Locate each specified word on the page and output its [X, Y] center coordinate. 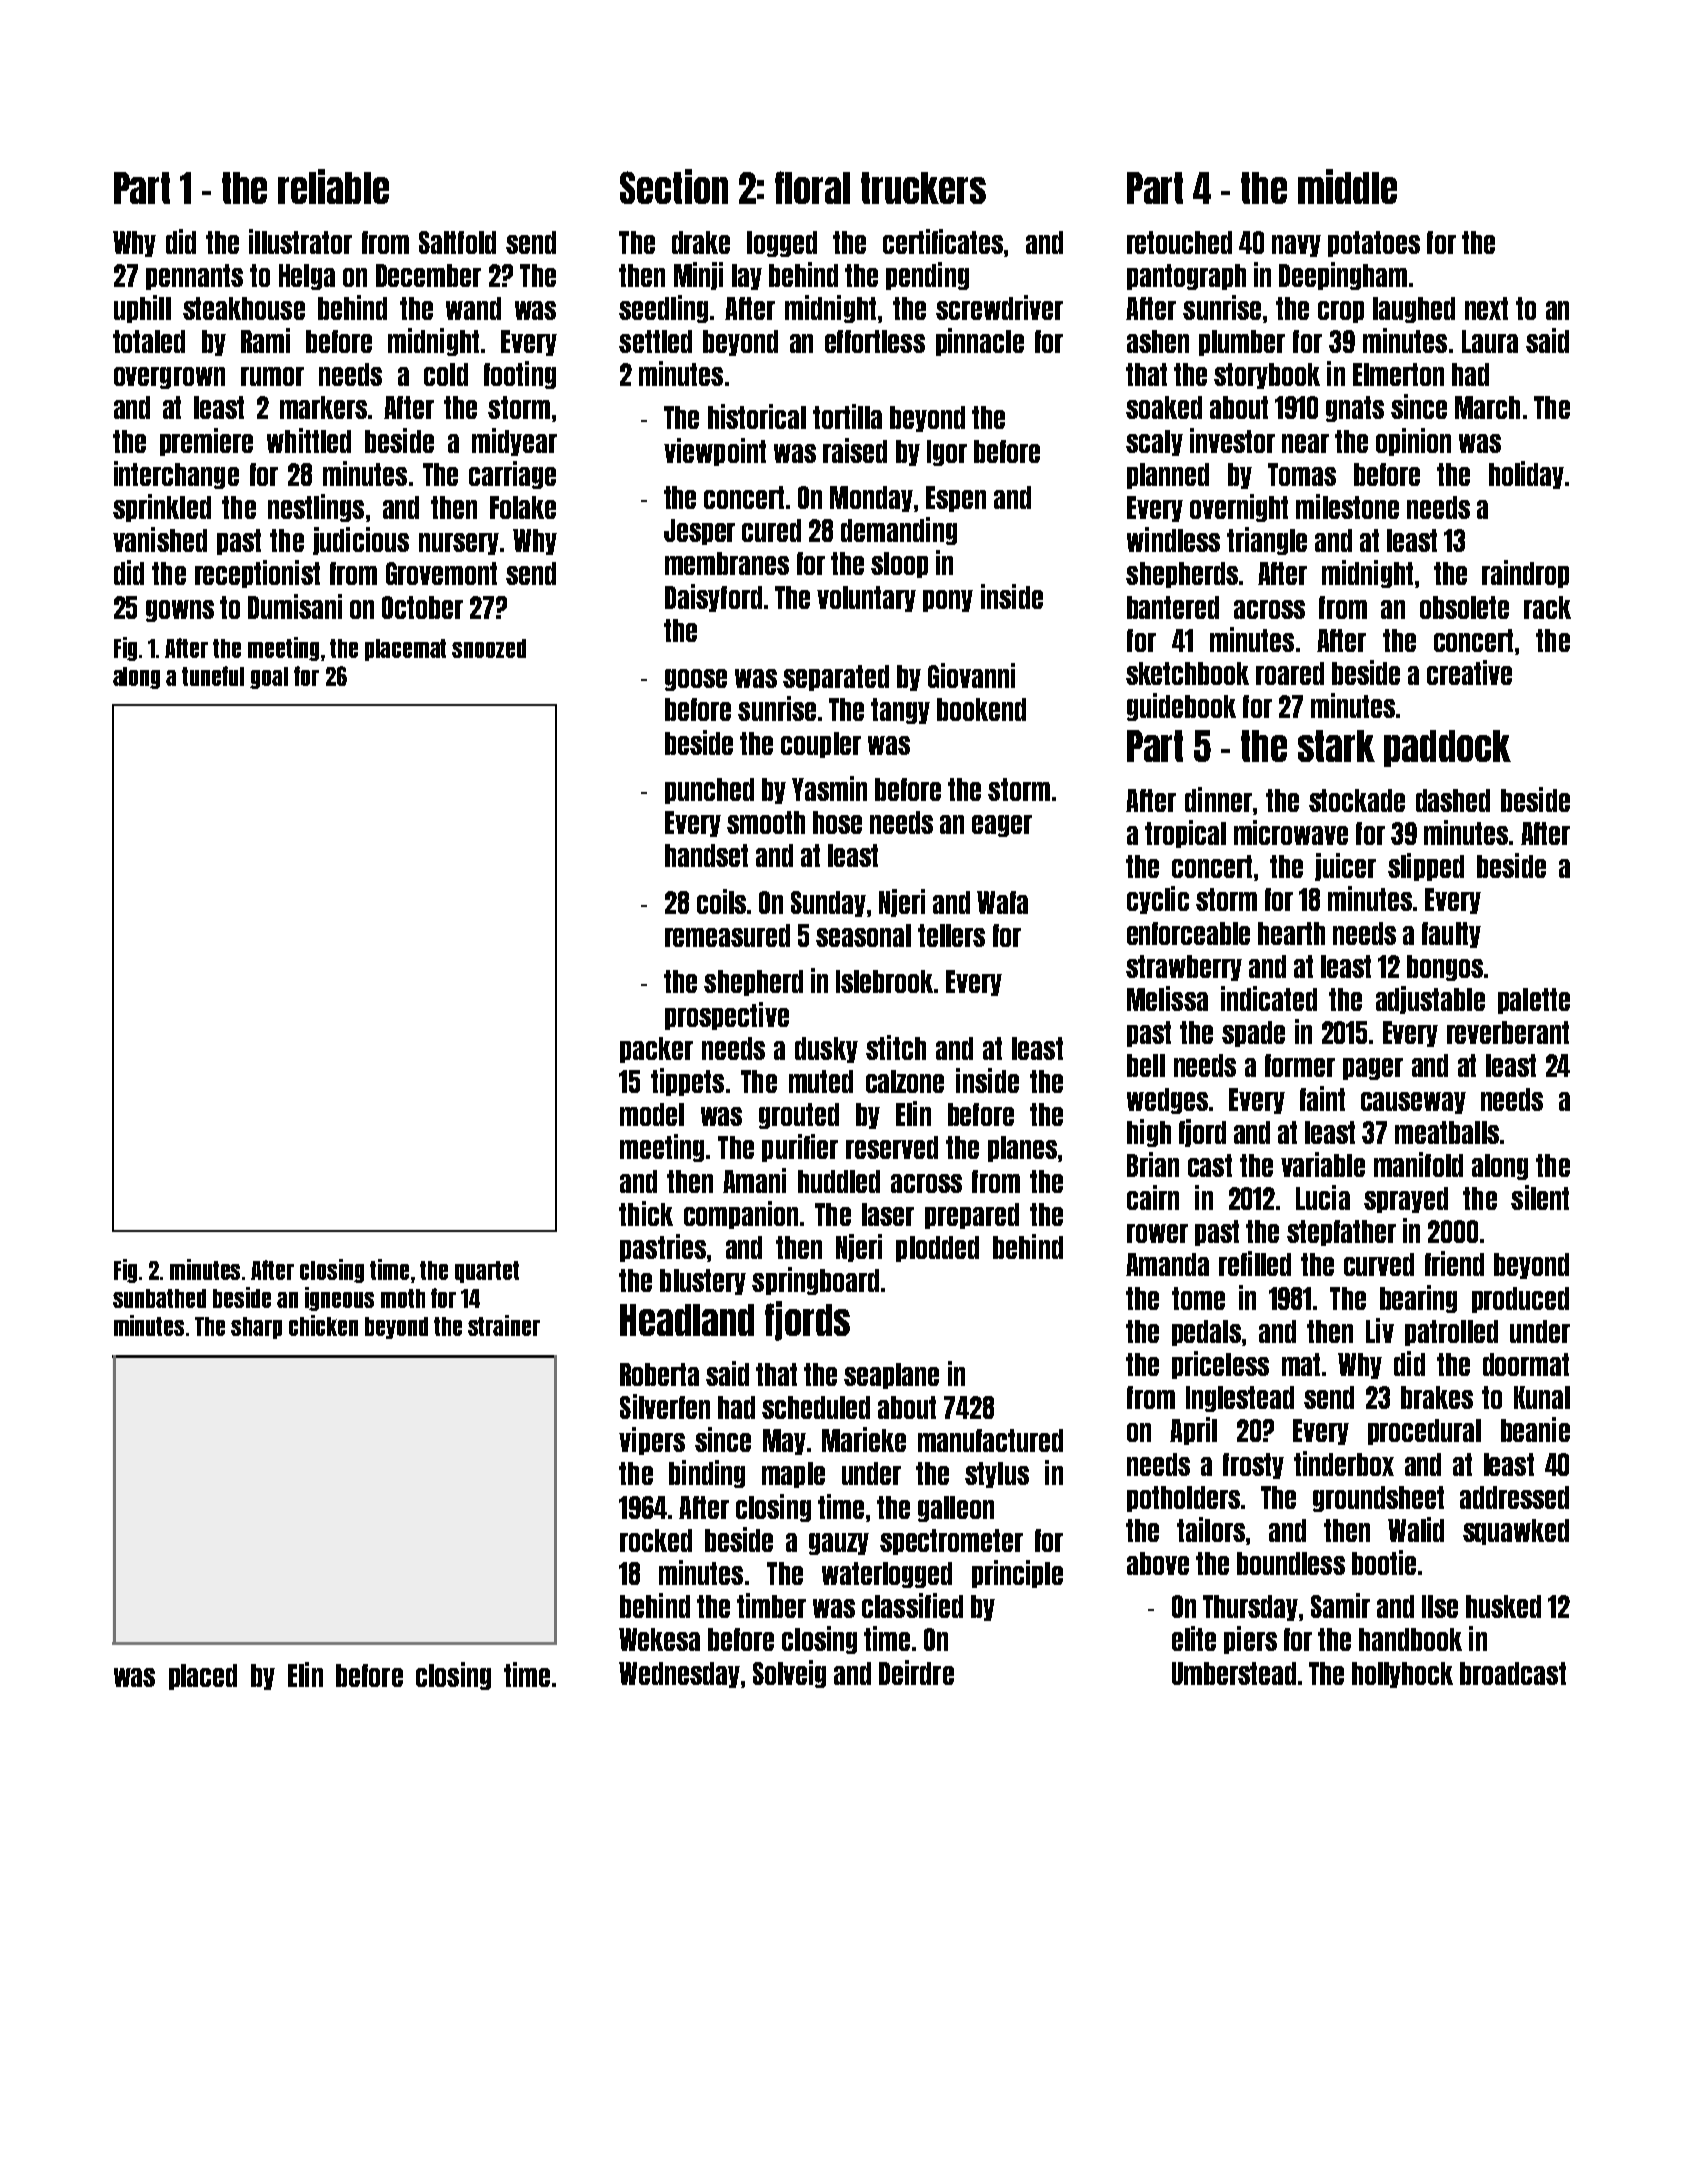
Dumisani [295, 606]
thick [646, 1213]
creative [1469, 672]
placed [203, 1677]
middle [1347, 186]
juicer [1345, 867]
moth [403, 1298]
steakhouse [244, 308]
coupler [821, 745]
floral [812, 187]
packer [656, 1050]
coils [721, 901]
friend [1454, 1263]
